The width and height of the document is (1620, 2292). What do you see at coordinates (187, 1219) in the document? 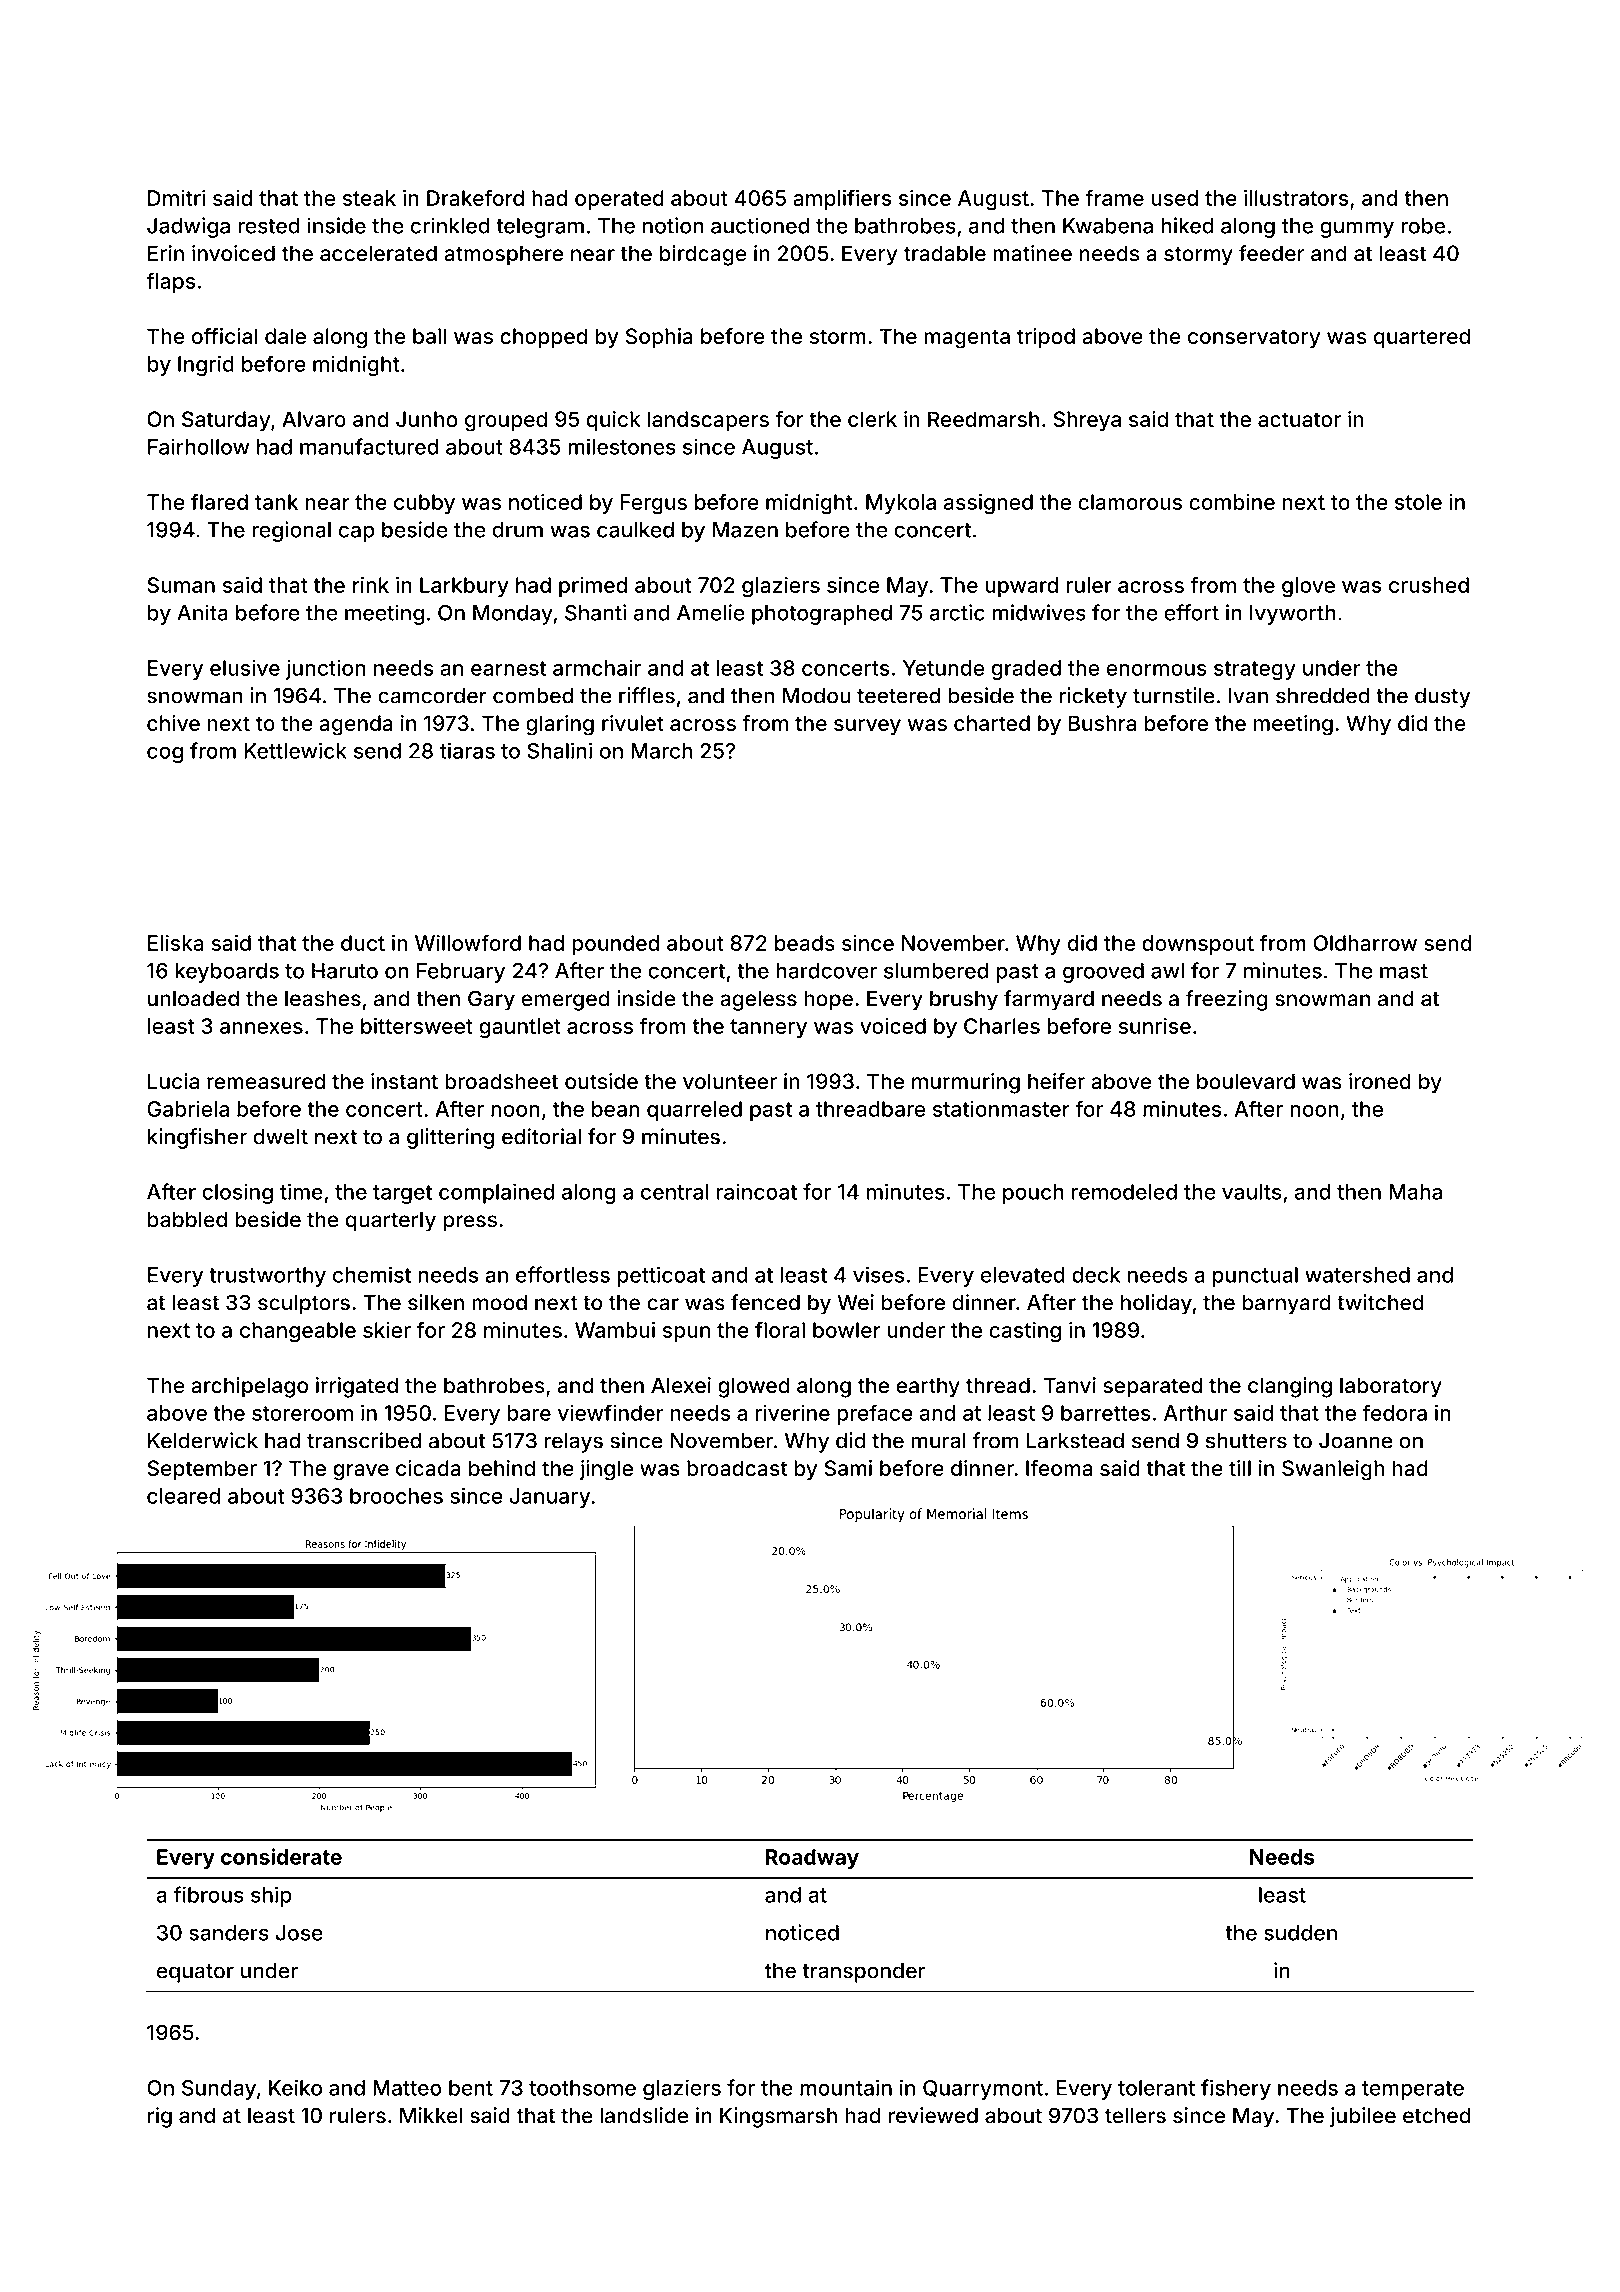
I see `babbled` at bounding box center [187, 1219].
